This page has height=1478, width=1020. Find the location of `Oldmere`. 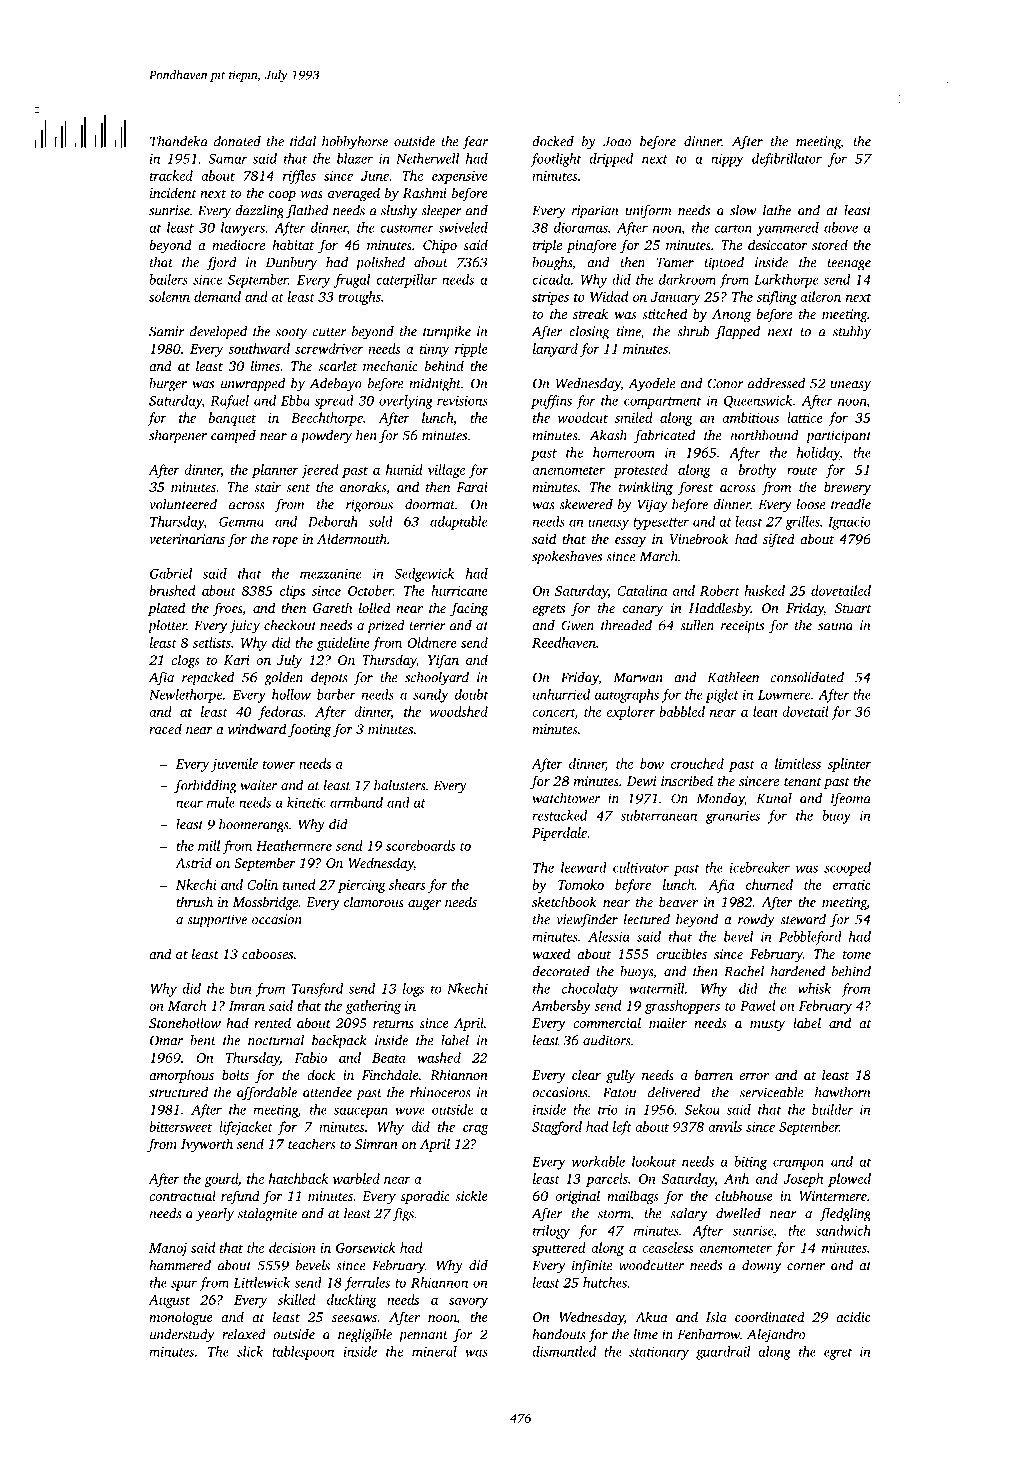

Oldmere is located at coordinates (432, 642).
